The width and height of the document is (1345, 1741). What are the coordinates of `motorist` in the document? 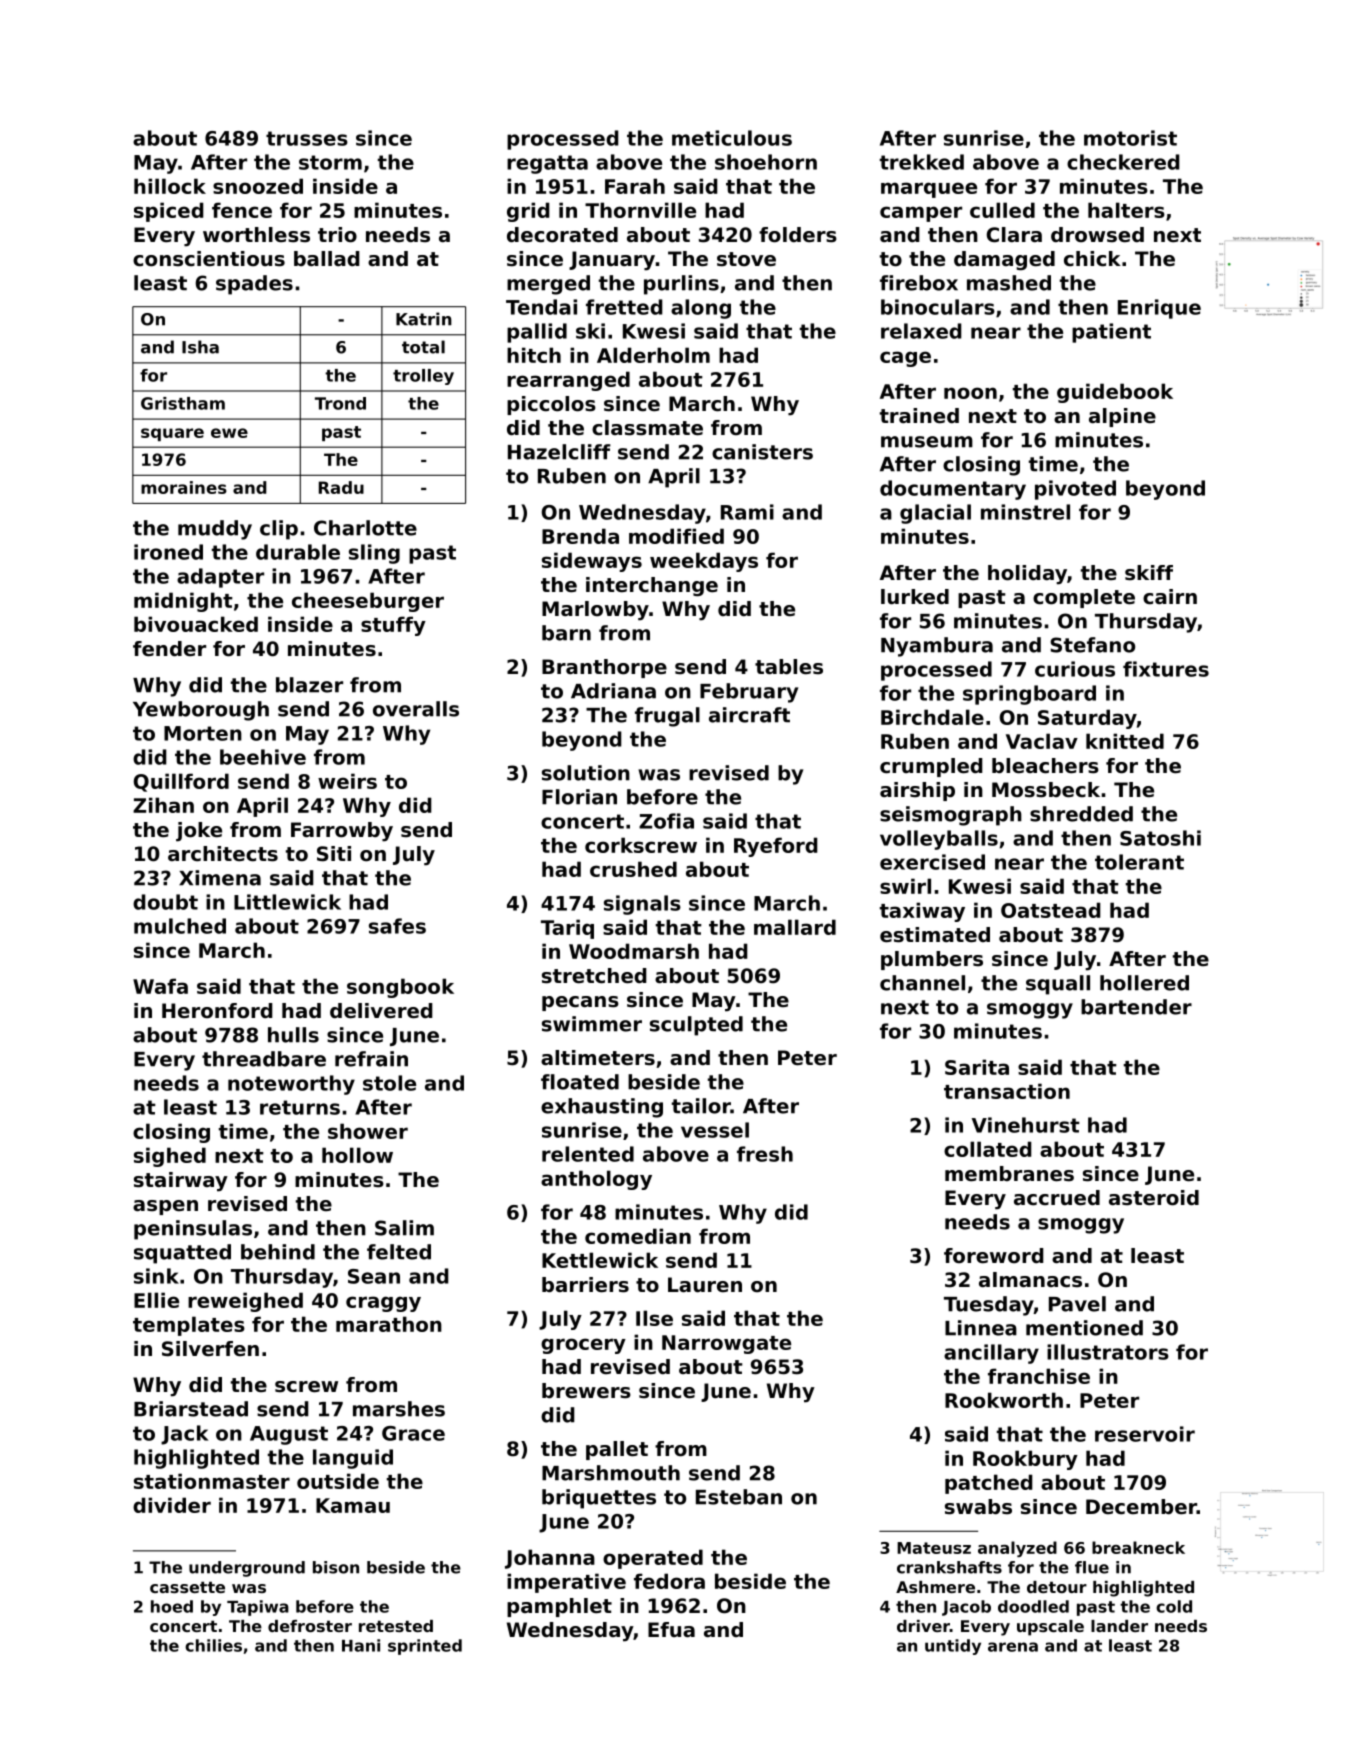 It's located at (1130, 138).
